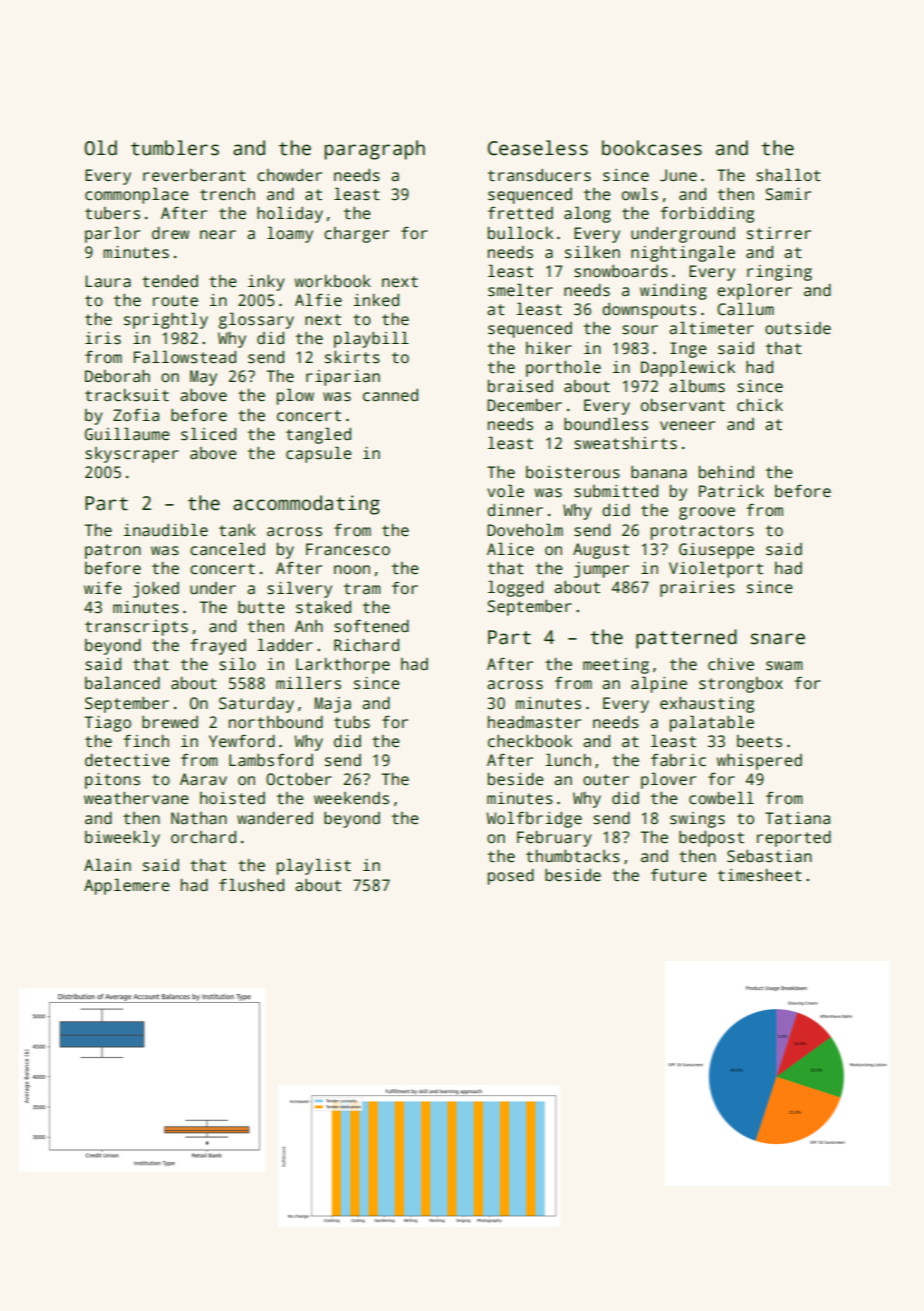 The height and width of the image is (1311, 924). Describe the element at coordinates (520, 290) in the image. I see `smelter` at that location.
